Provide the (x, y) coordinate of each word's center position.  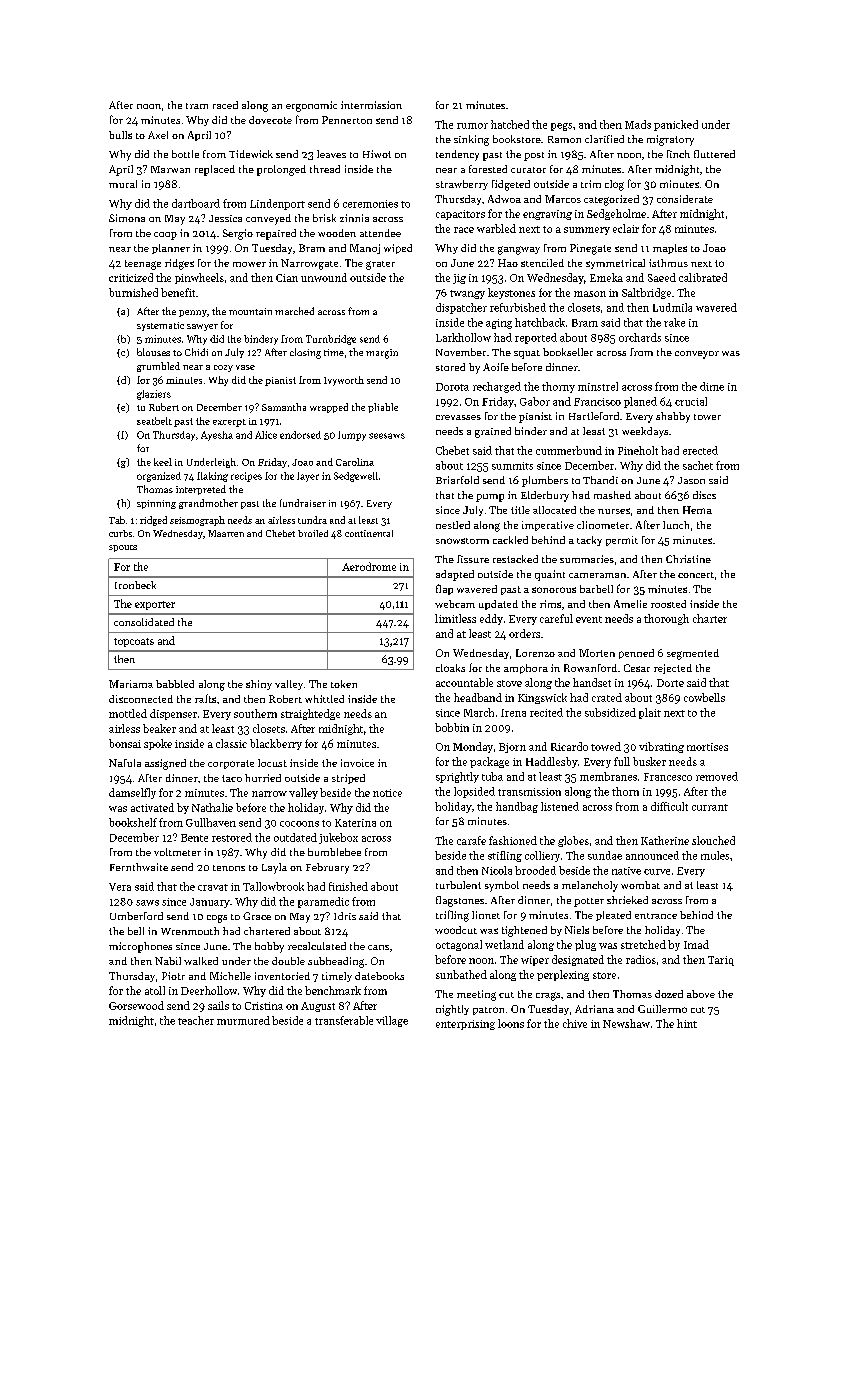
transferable (344, 1020)
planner (171, 249)
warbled (496, 228)
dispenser (173, 714)
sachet (698, 465)
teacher (196, 1020)
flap (444, 589)
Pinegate (590, 249)
